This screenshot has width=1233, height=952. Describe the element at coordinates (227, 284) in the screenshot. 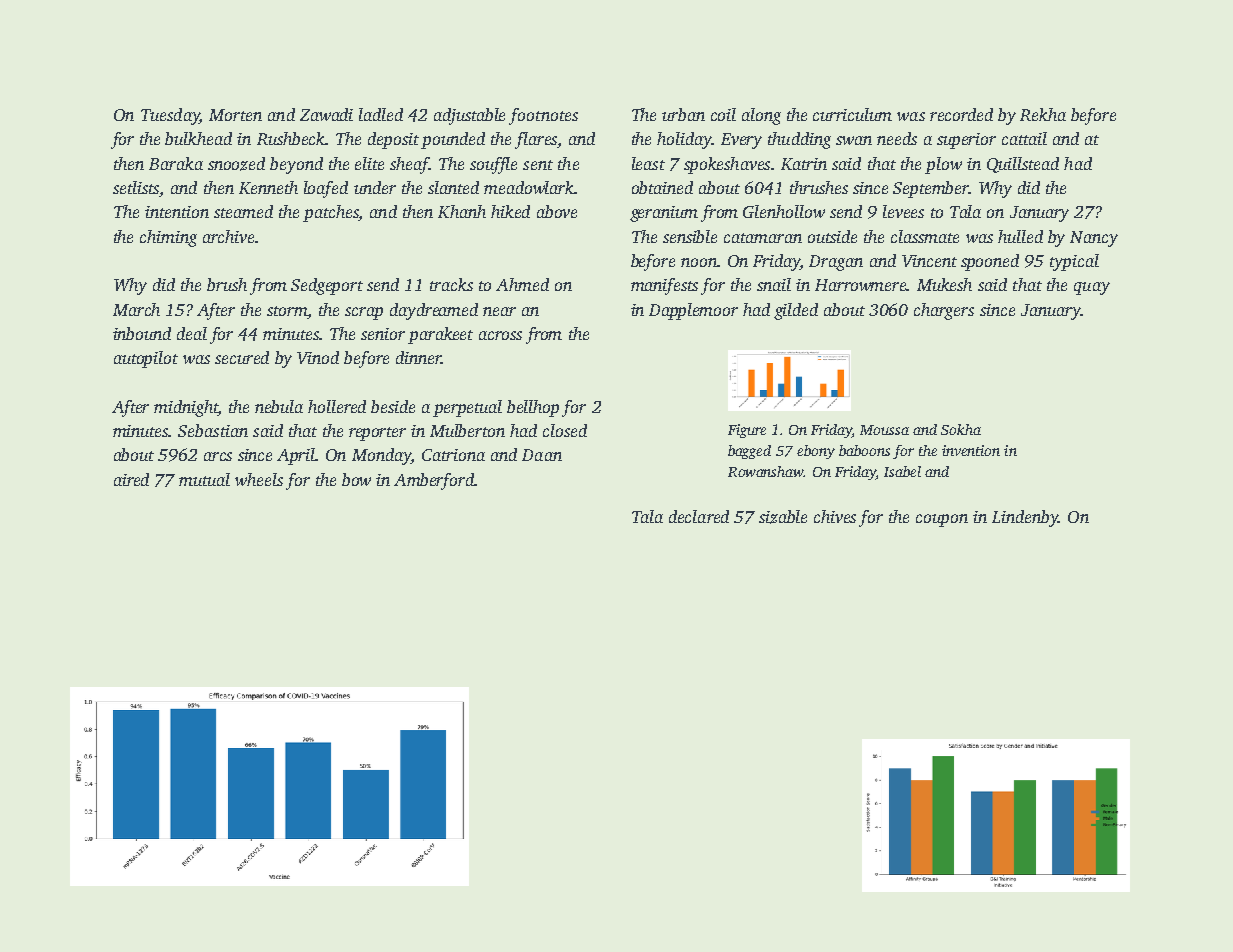

I see `brush` at that location.
